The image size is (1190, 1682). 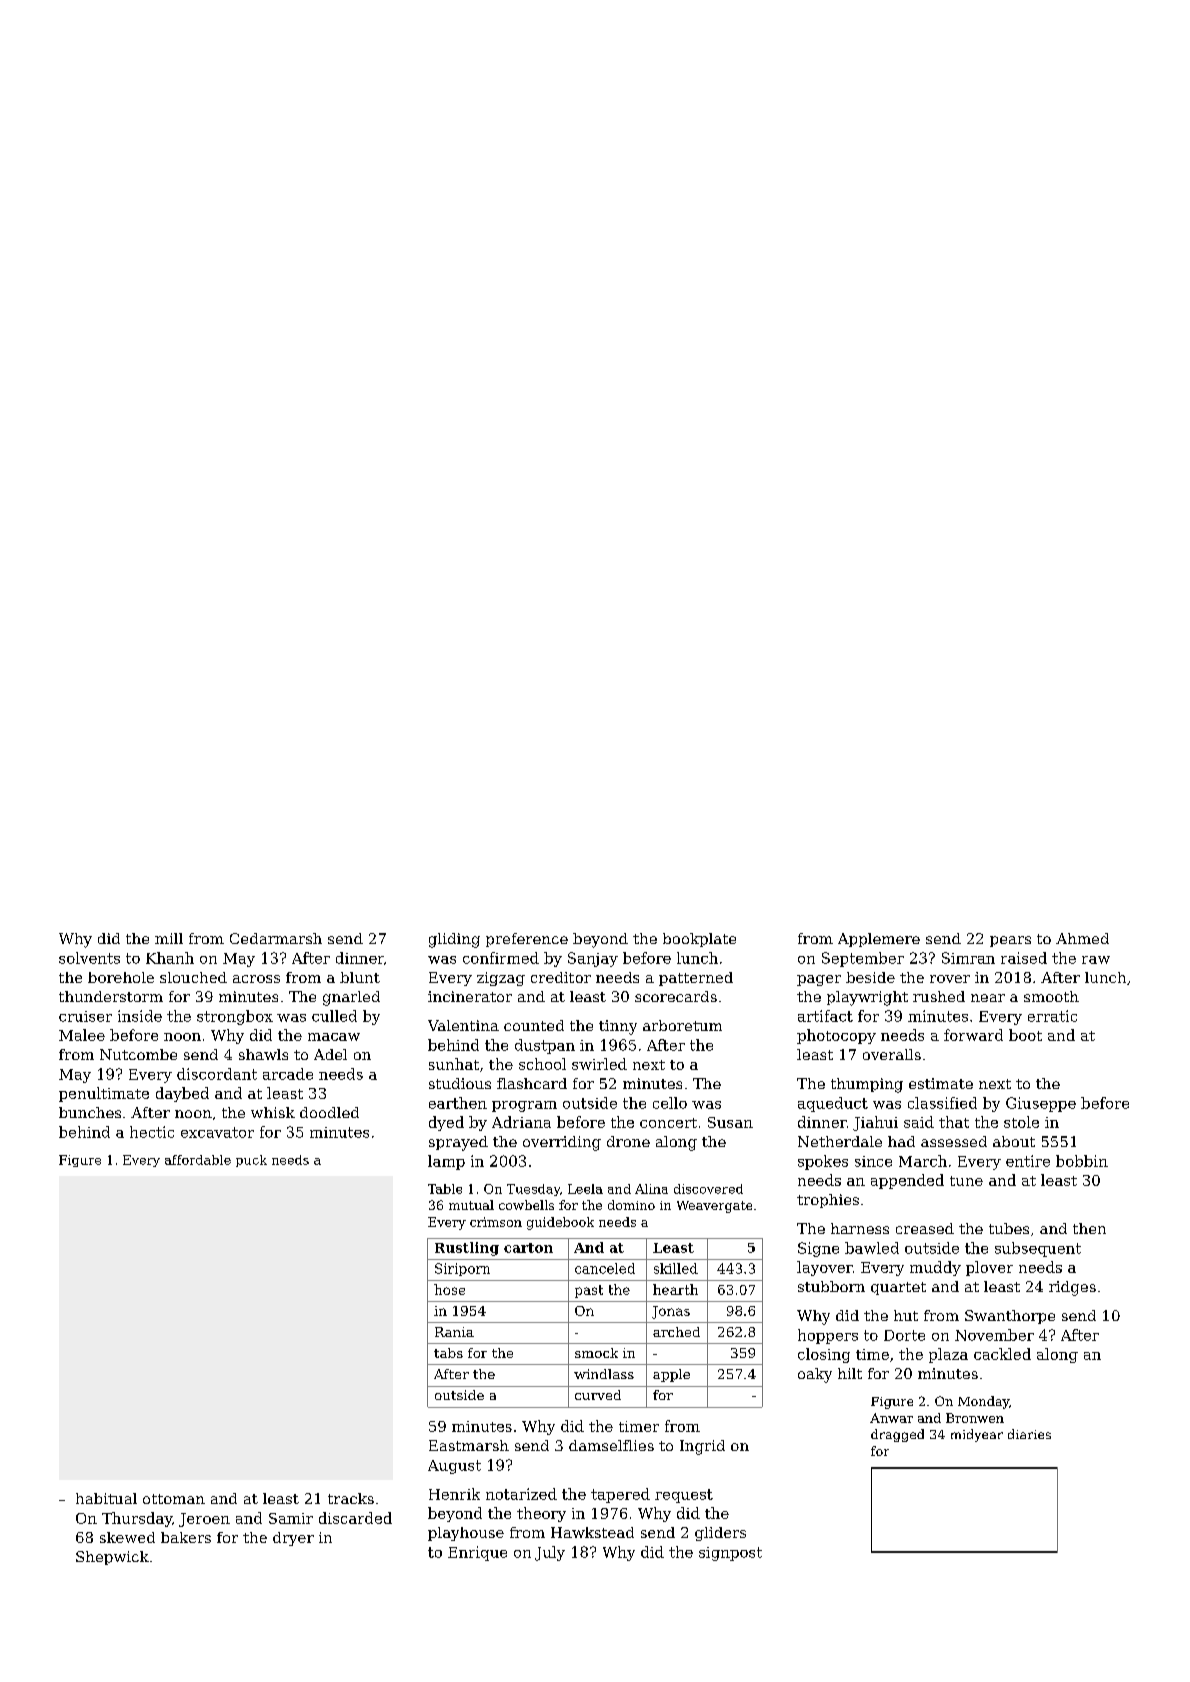 What do you see at coordinates (708, 1189) in the page?
I see `discovered` at bounding box center [708, 1189].
